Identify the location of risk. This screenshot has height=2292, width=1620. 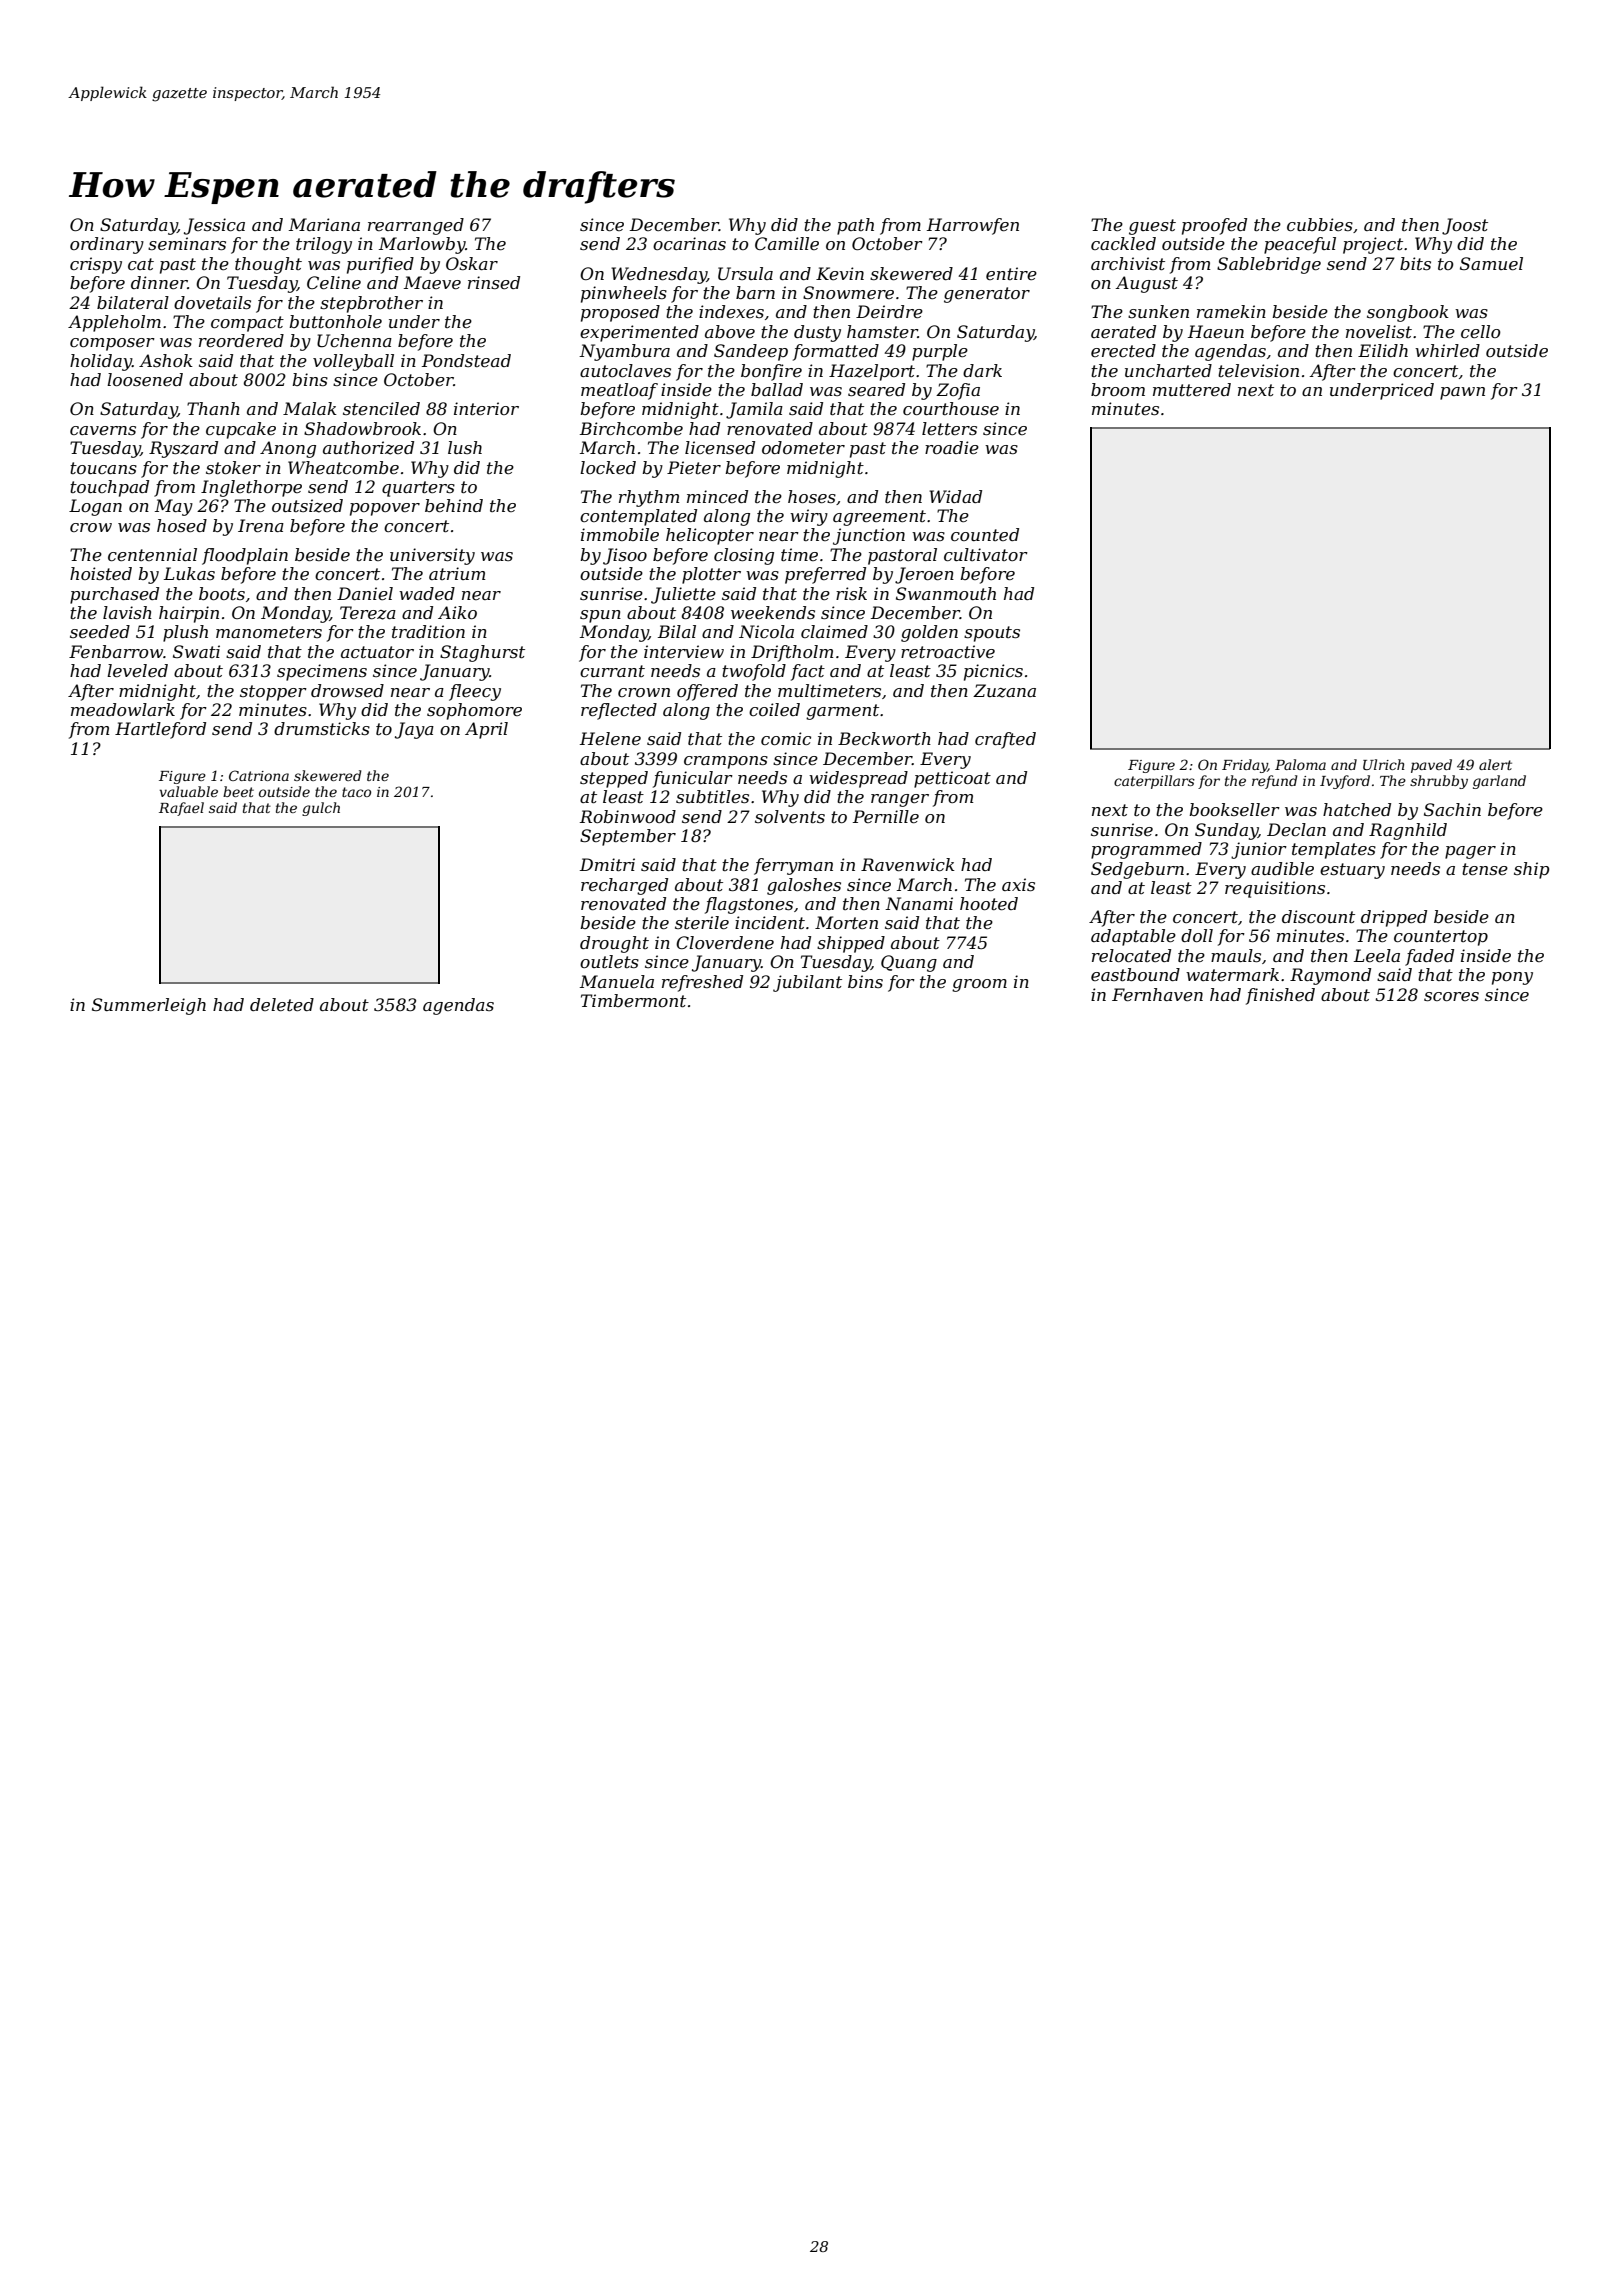
(851, 593).
